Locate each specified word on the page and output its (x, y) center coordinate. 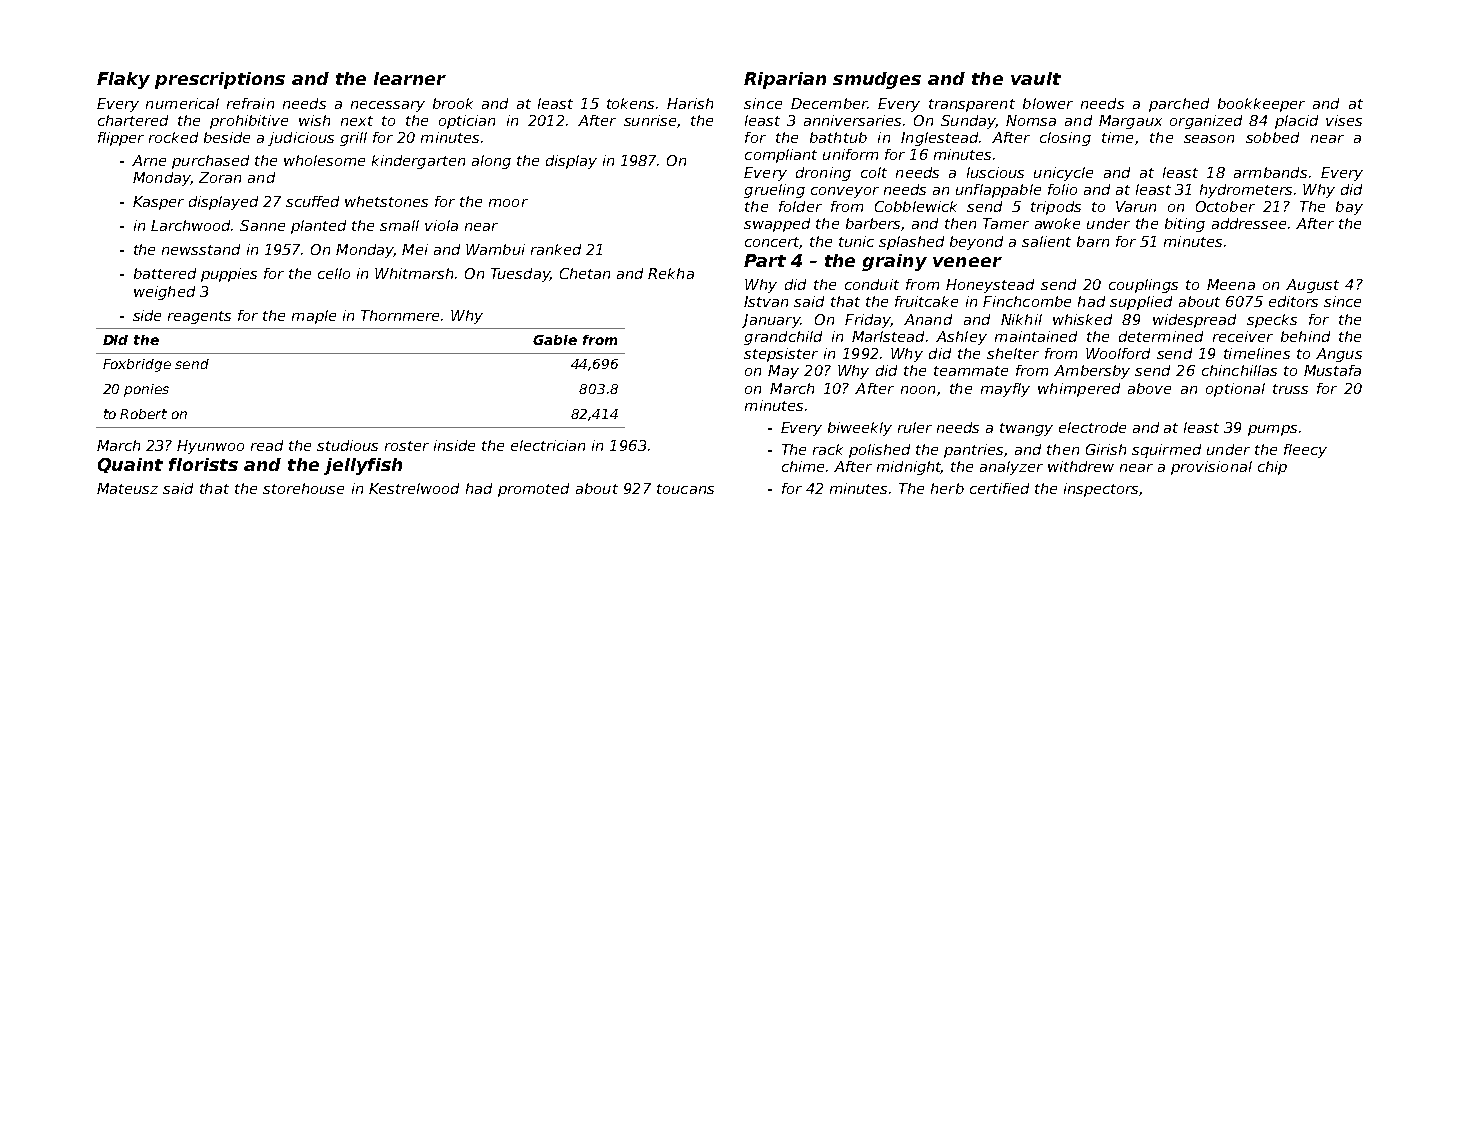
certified (999, 488)
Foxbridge (137, 365)
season (1209, 139)
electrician (548, 445)
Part (765, 260)
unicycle (1063, 174)
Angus (1339, 355)
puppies (229, 275)
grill (353, 139)
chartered (133, 120)
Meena (1231, 284)
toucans (685, 489)
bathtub (838, 137)
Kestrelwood (414, 488)
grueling (774, 191)
